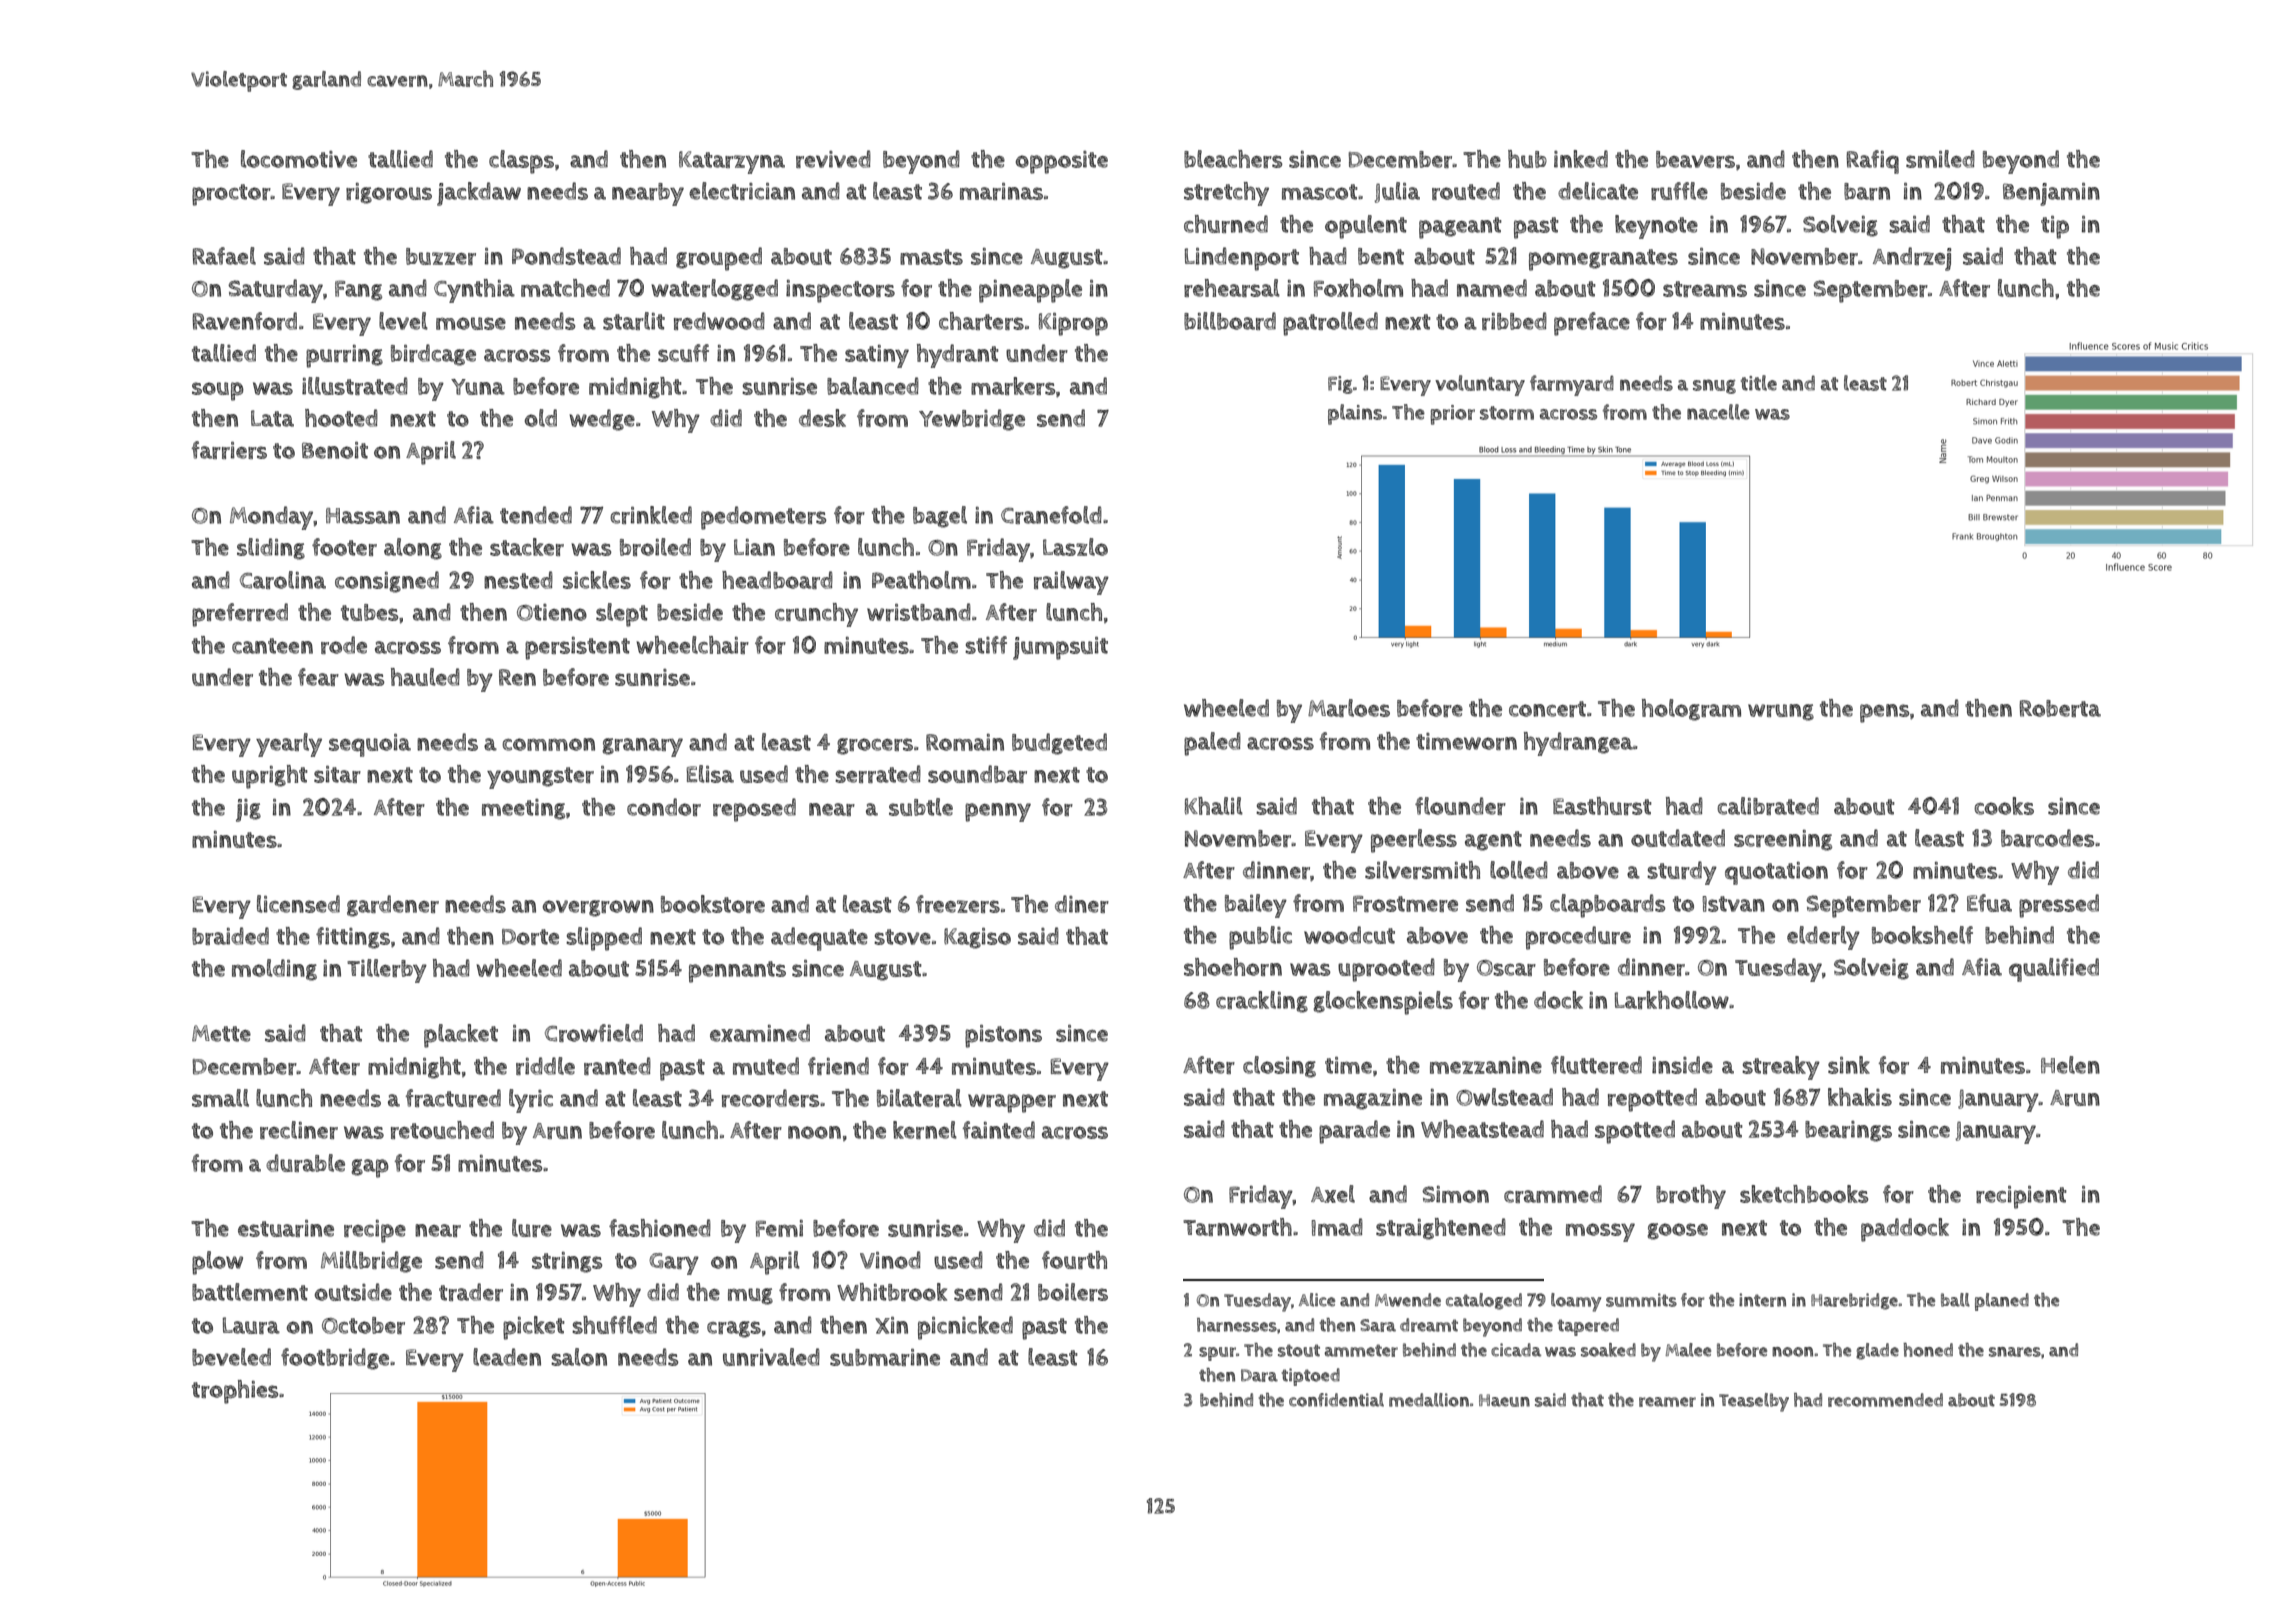 The height and width of the image is (1620, 2292). Describe the element at coordinates (1233, 967) in the image. I see `shoehorn` at that location.
